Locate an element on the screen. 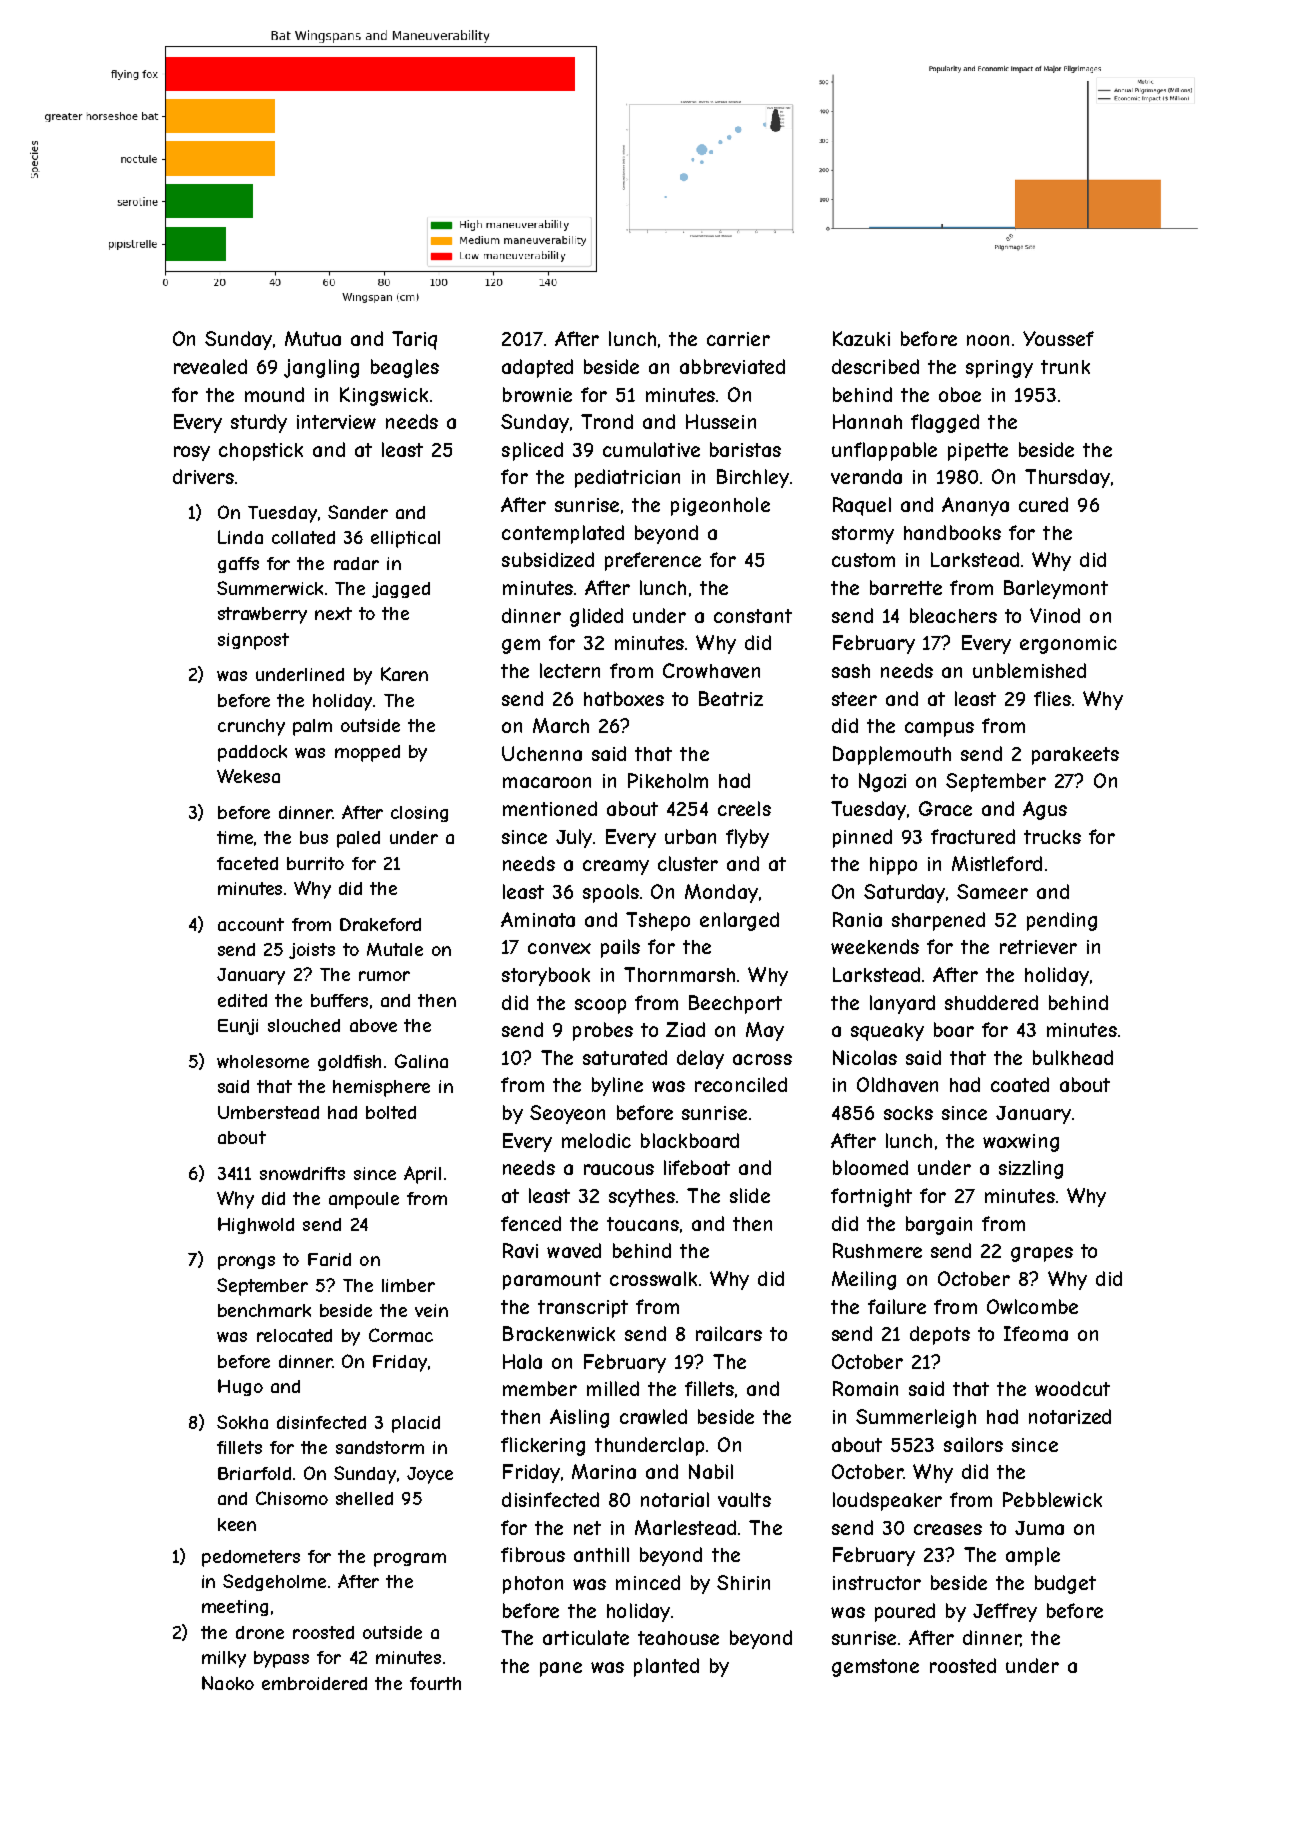  Pikeholm is located at coordinates (668, 780).
